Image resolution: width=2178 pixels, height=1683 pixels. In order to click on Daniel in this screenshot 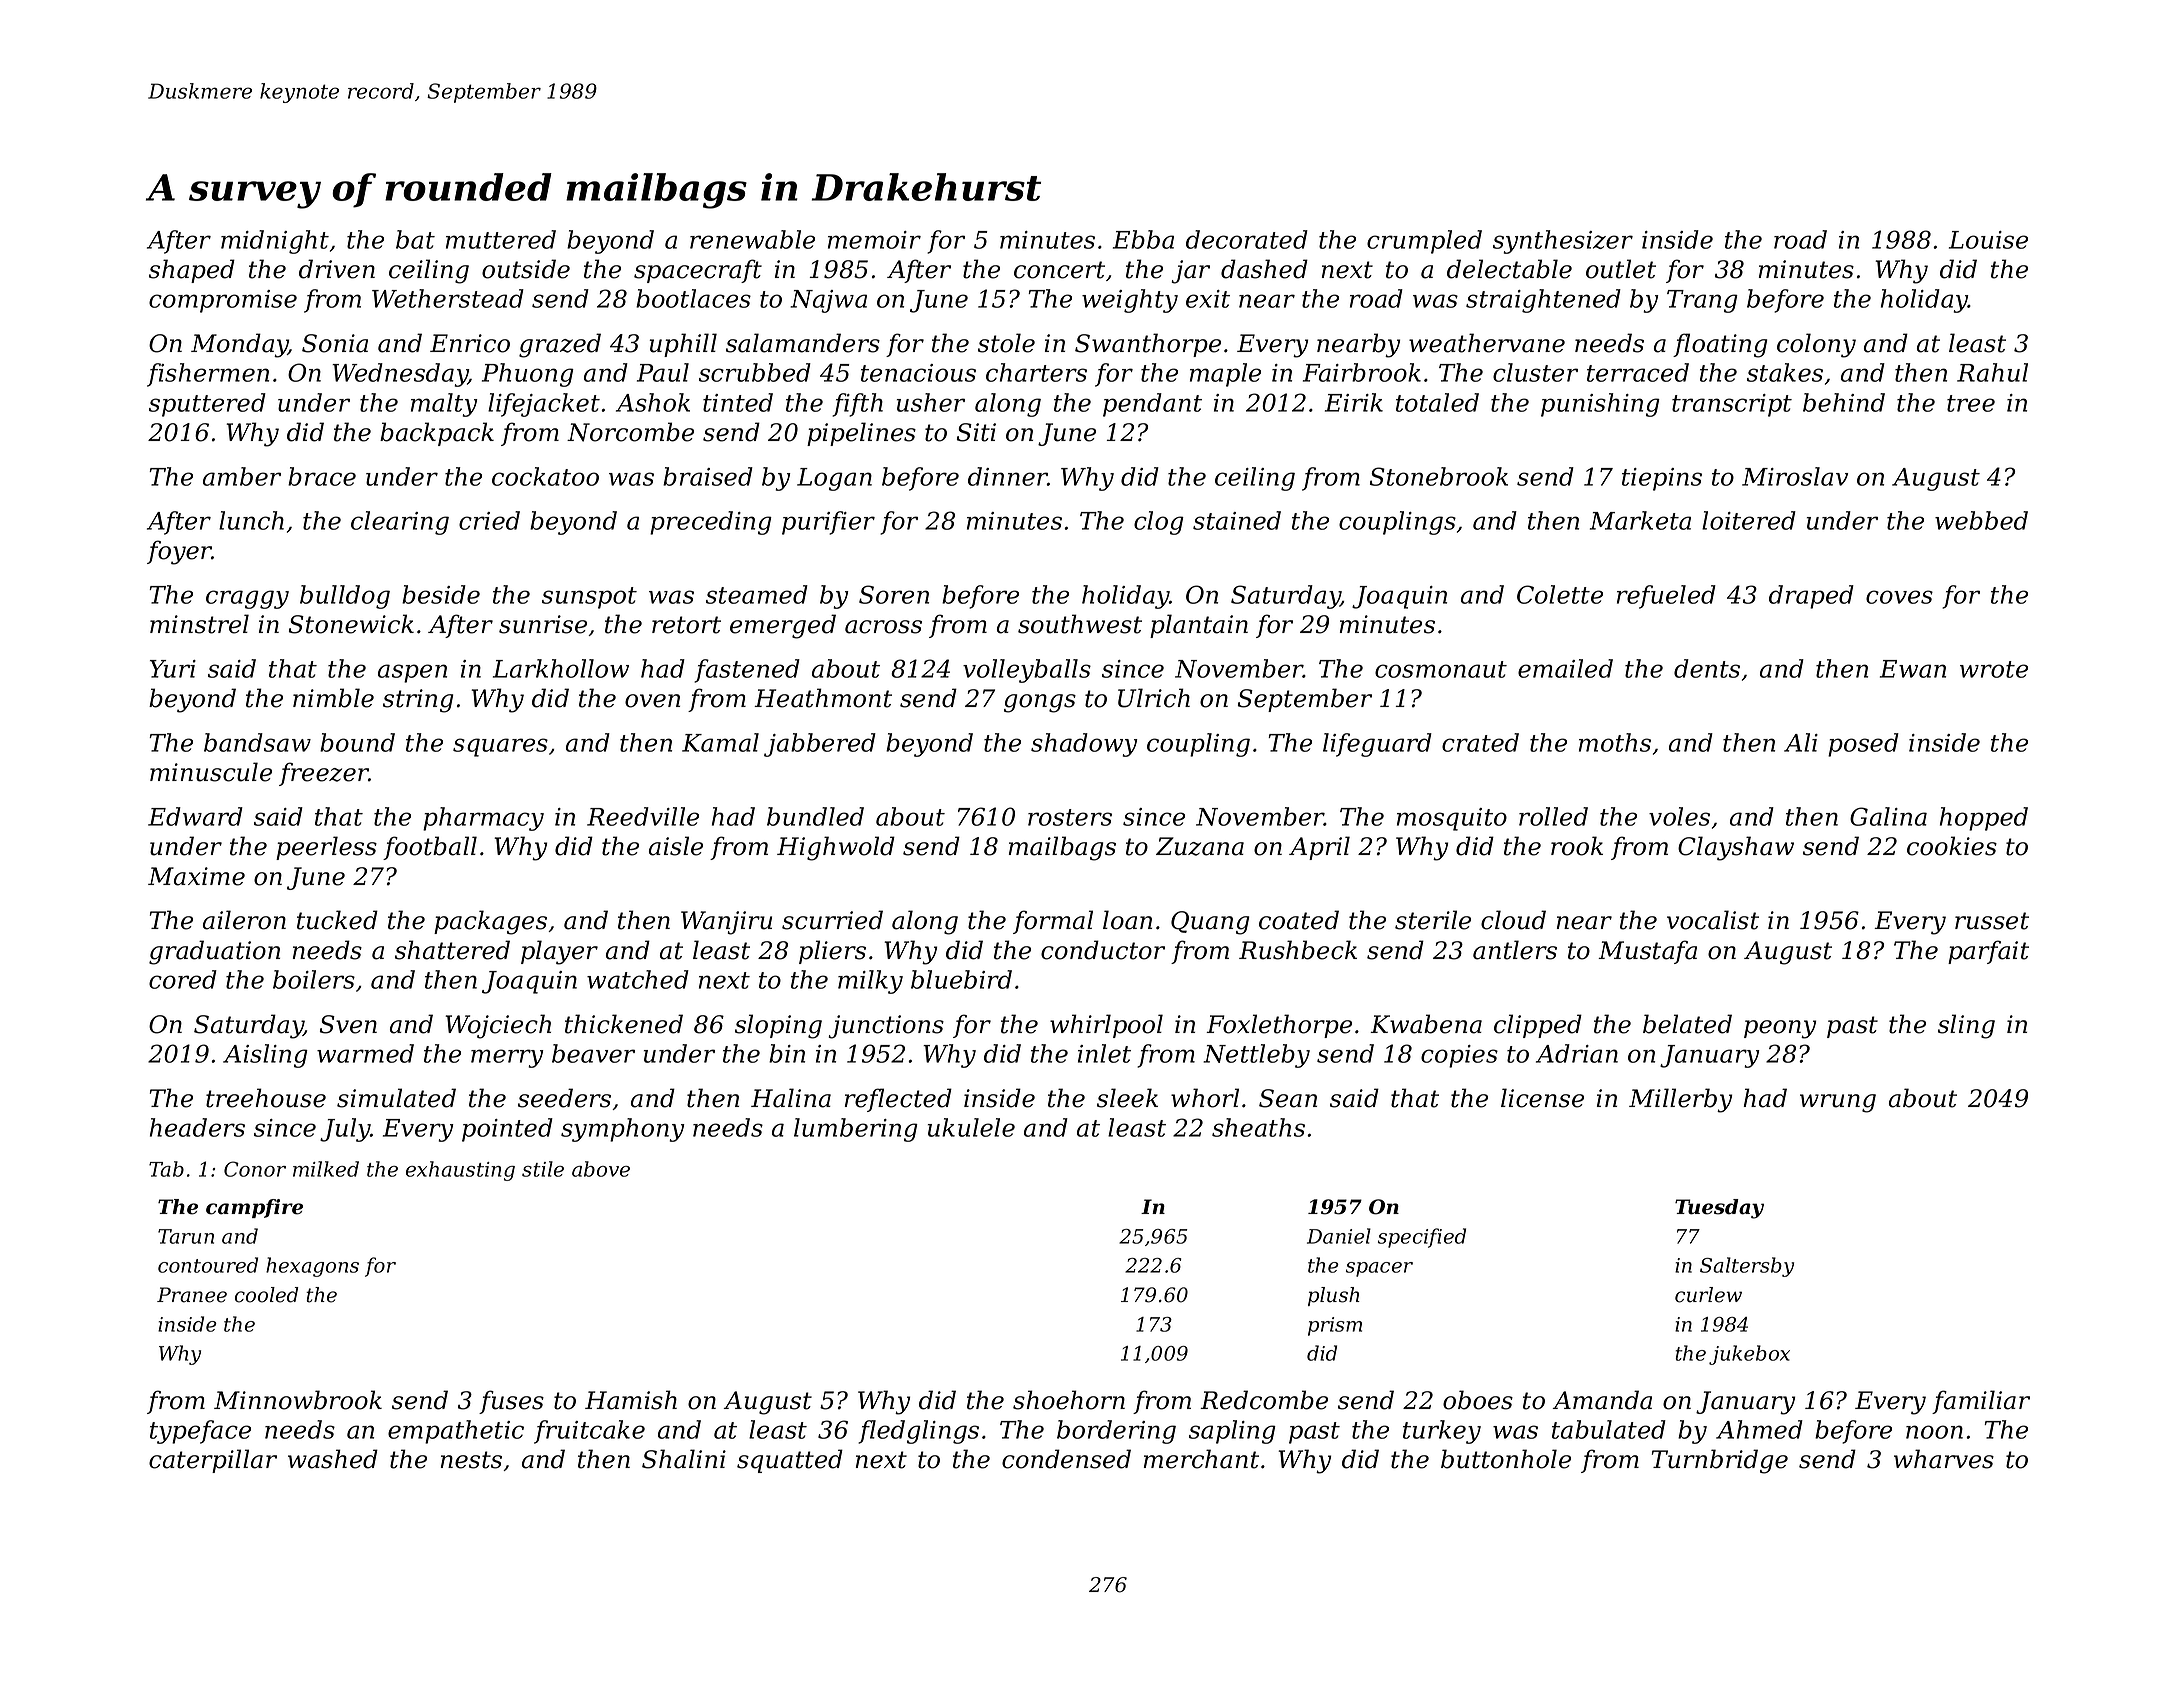, I will do `click(1339, 1236)`.
